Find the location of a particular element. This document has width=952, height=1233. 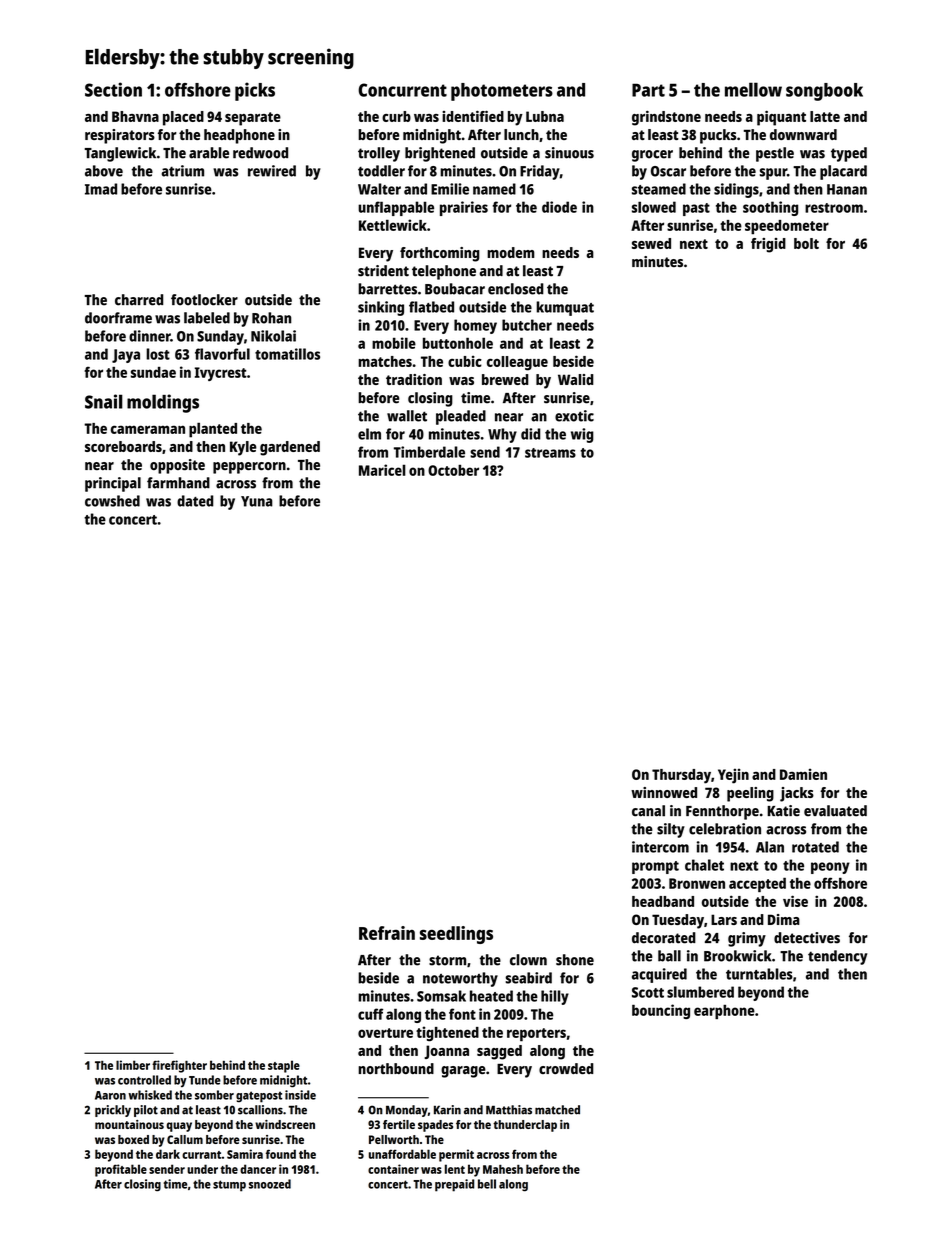

cowshed is located at coordinates (112, 501).
